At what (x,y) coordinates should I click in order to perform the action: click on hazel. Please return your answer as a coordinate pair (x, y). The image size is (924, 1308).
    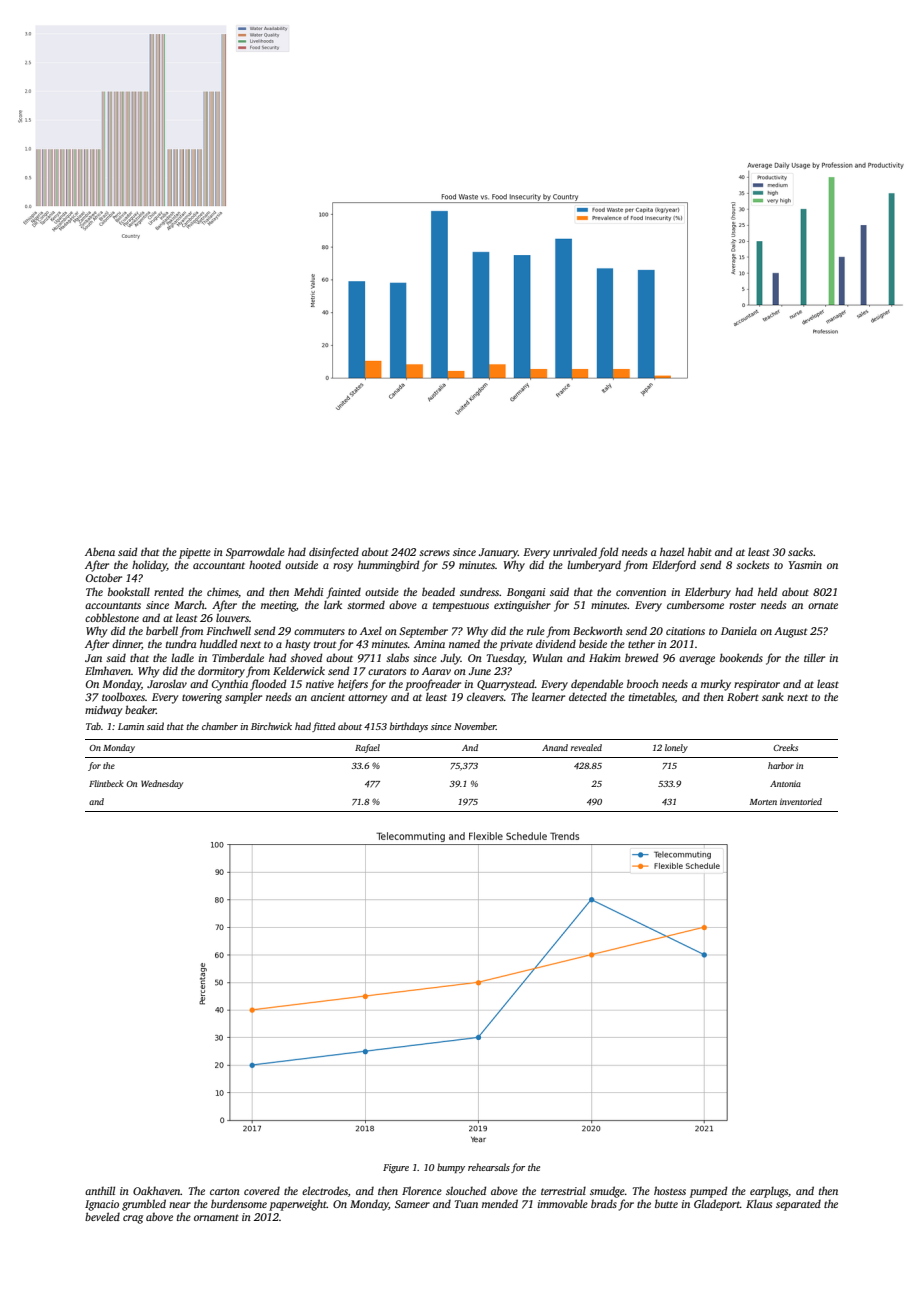
    Looking at the image, I should click on (672, 551).
